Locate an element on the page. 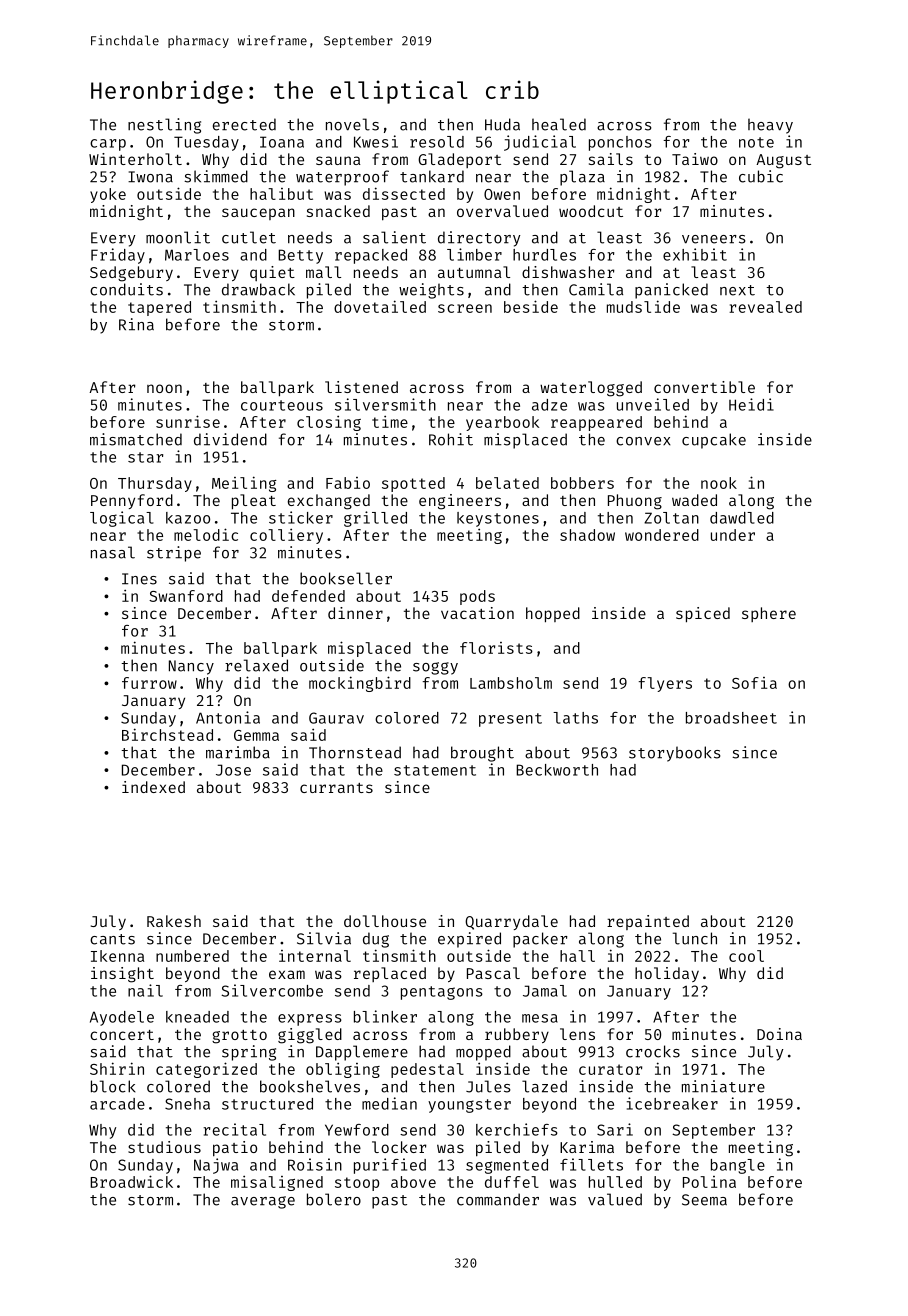 Image resolution: width=908 pixels, height=1316 pixels. Gladeport is located at coordinates (459, 160).
